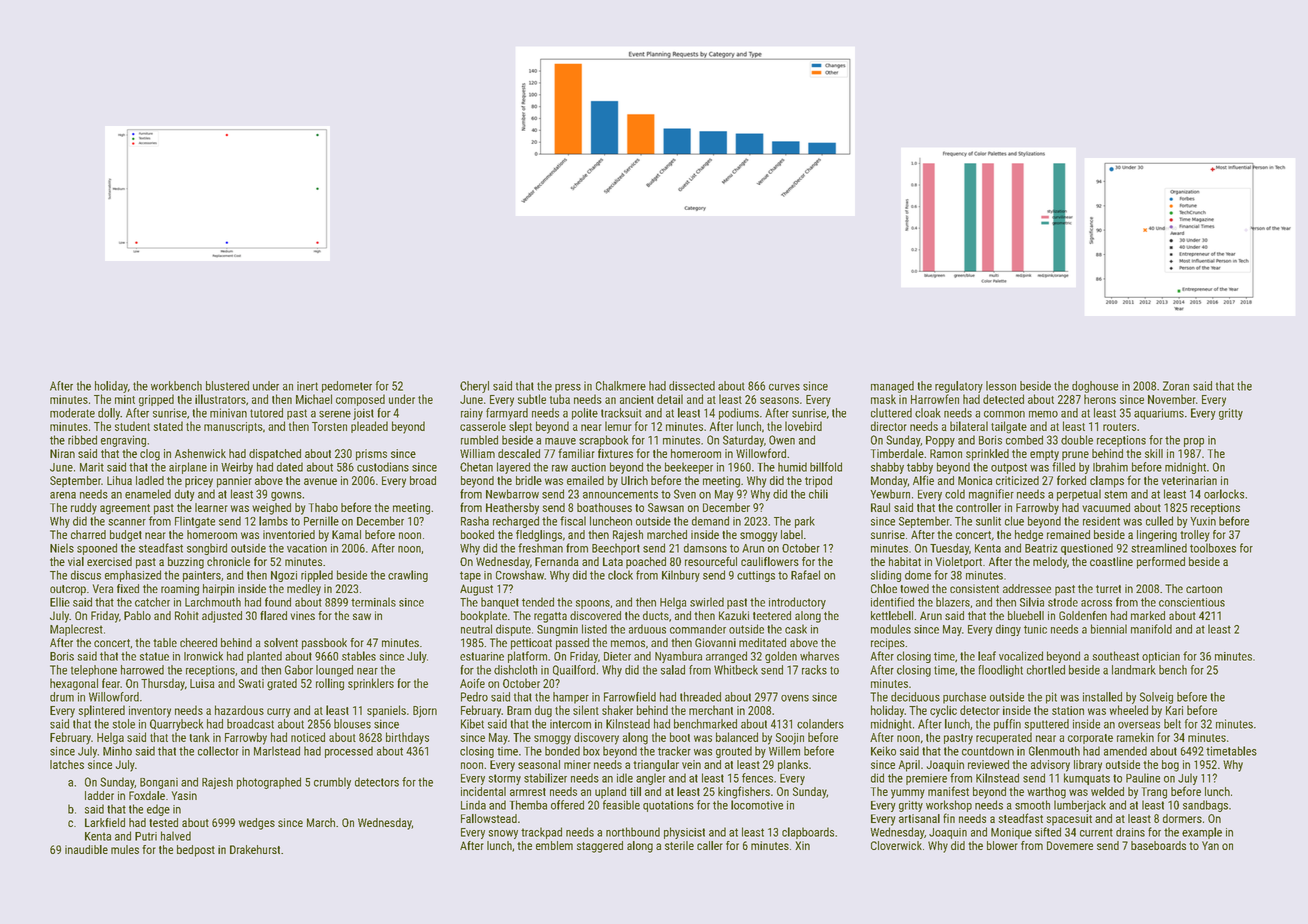 The height and width of the page is (924, 1308). What do you see at coordinates (125, 509) in the page?
I see `agreement` at bounding box center [125, 509].
